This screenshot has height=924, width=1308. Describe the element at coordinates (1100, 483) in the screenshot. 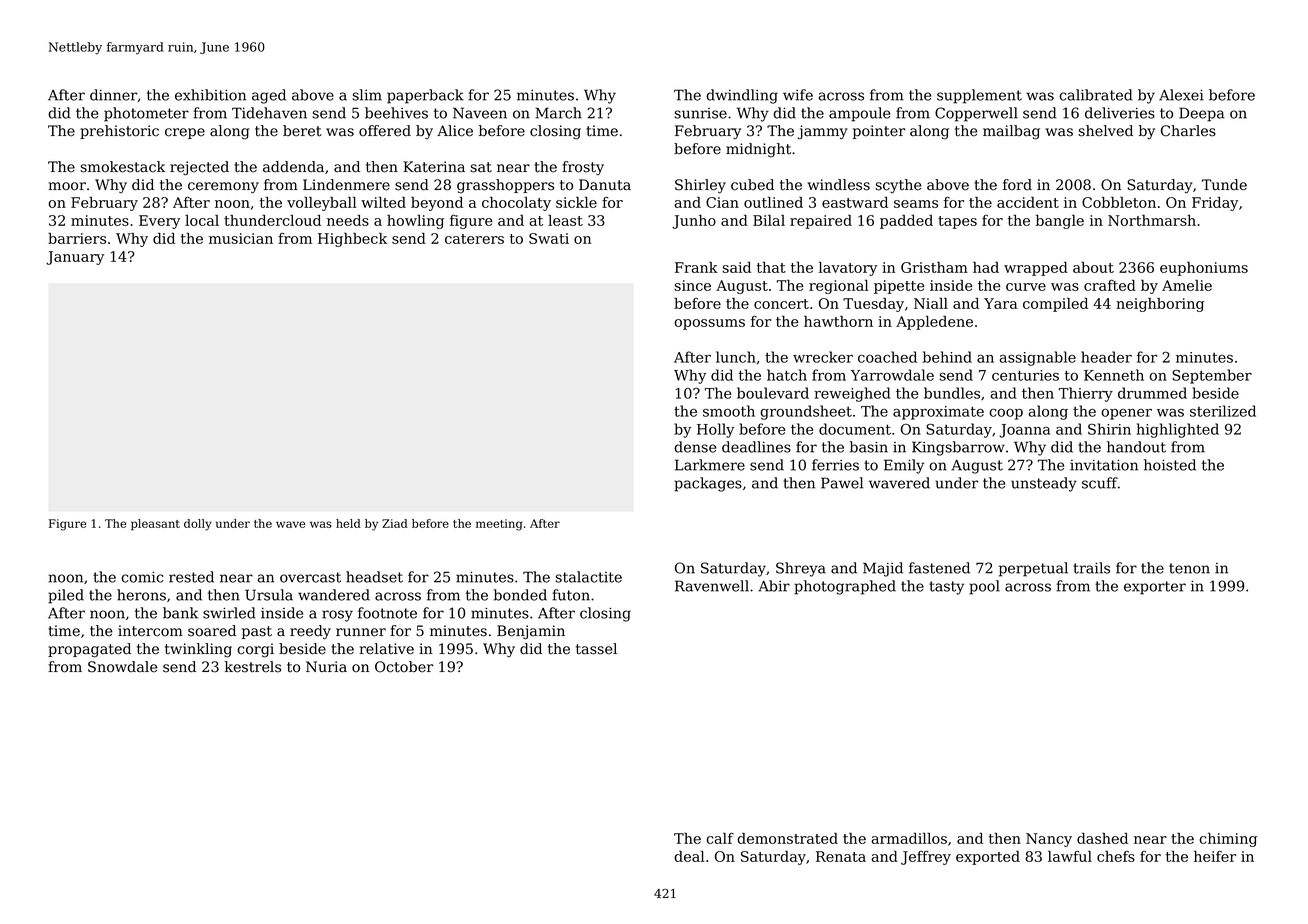

I see `scuff` at that location.
